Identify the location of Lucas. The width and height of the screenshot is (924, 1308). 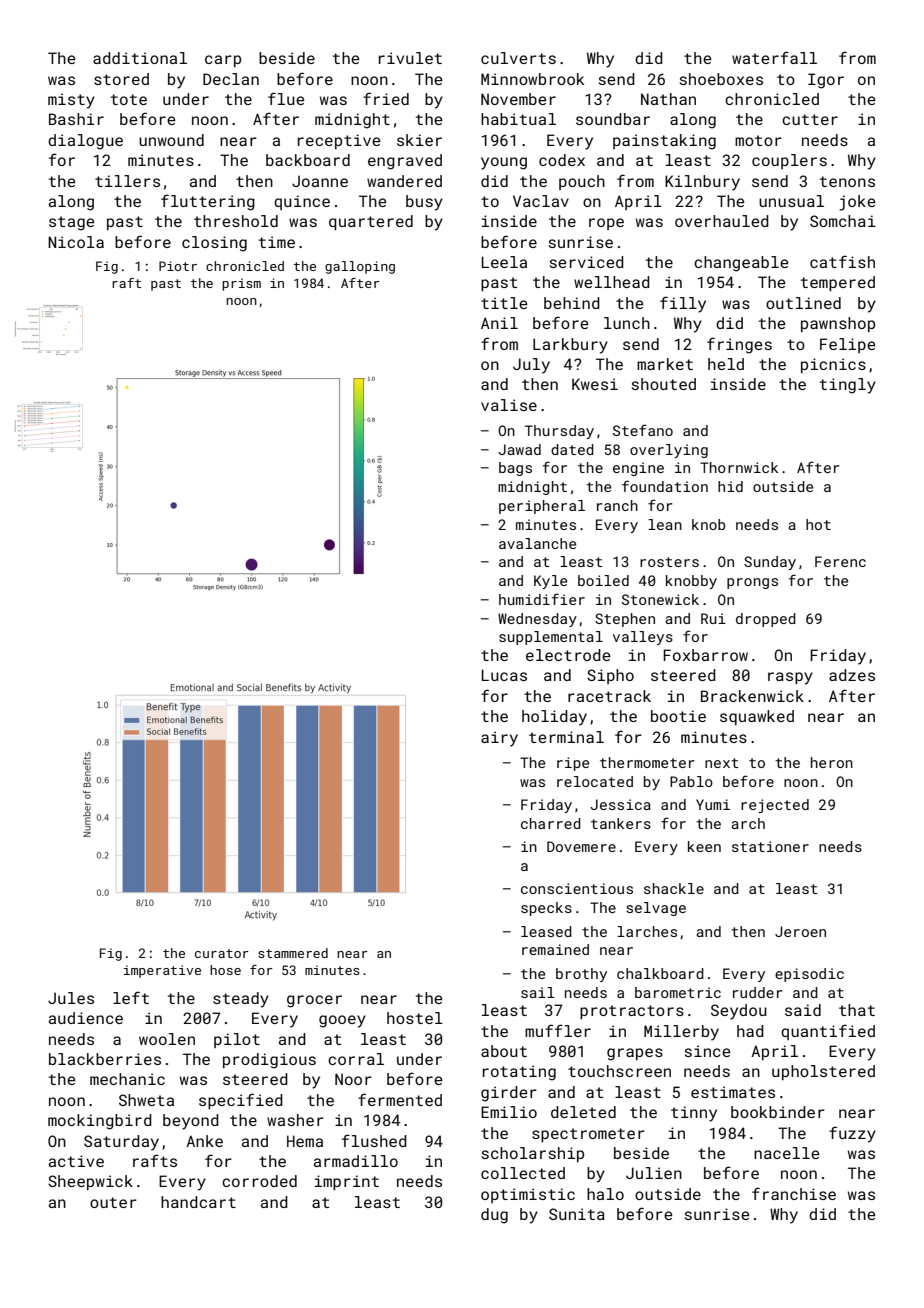
(504, 675).
